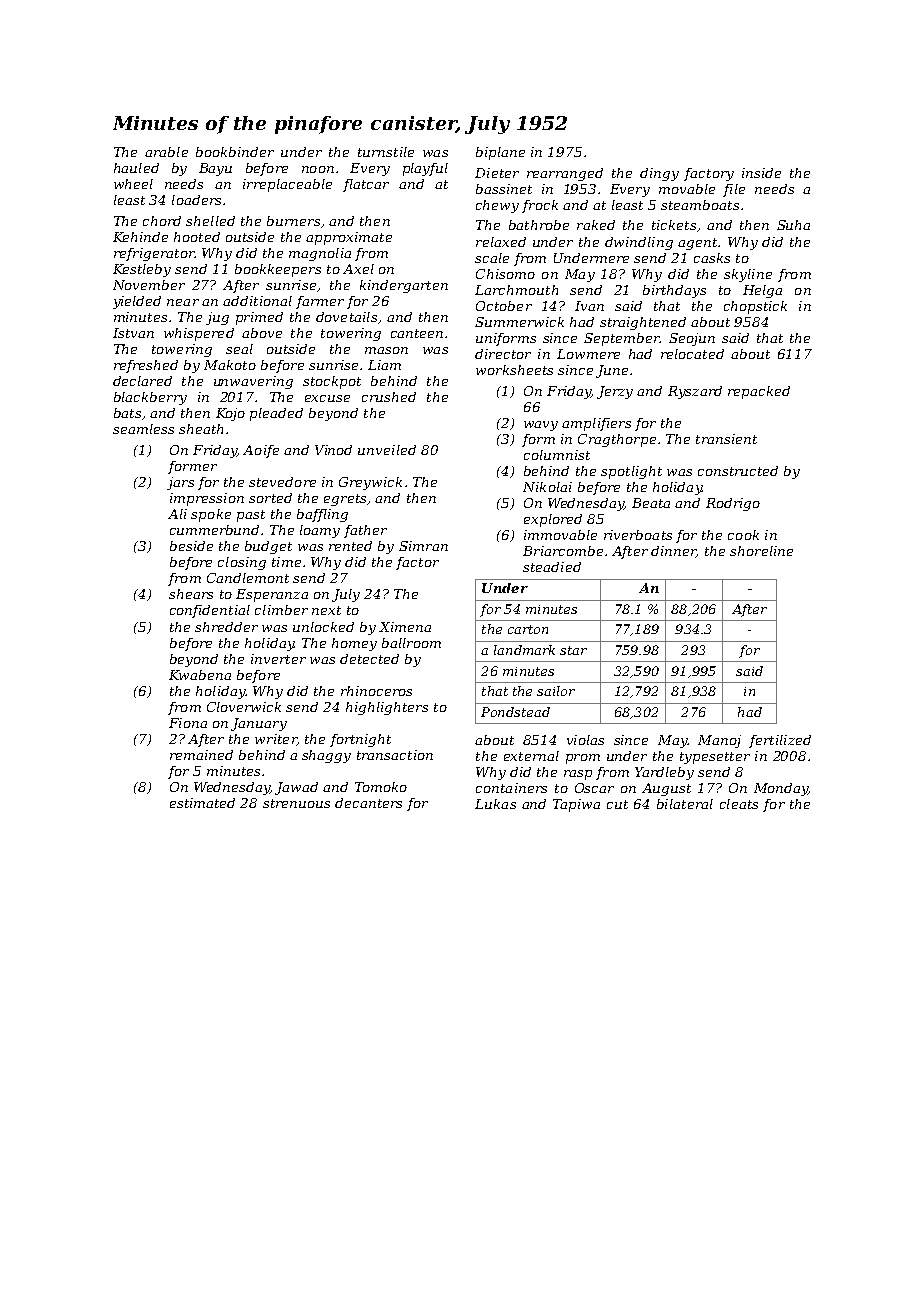  What do you see at coordinates (369, 659) in the page?
I see `detected` at bounding box center [369, 659].
